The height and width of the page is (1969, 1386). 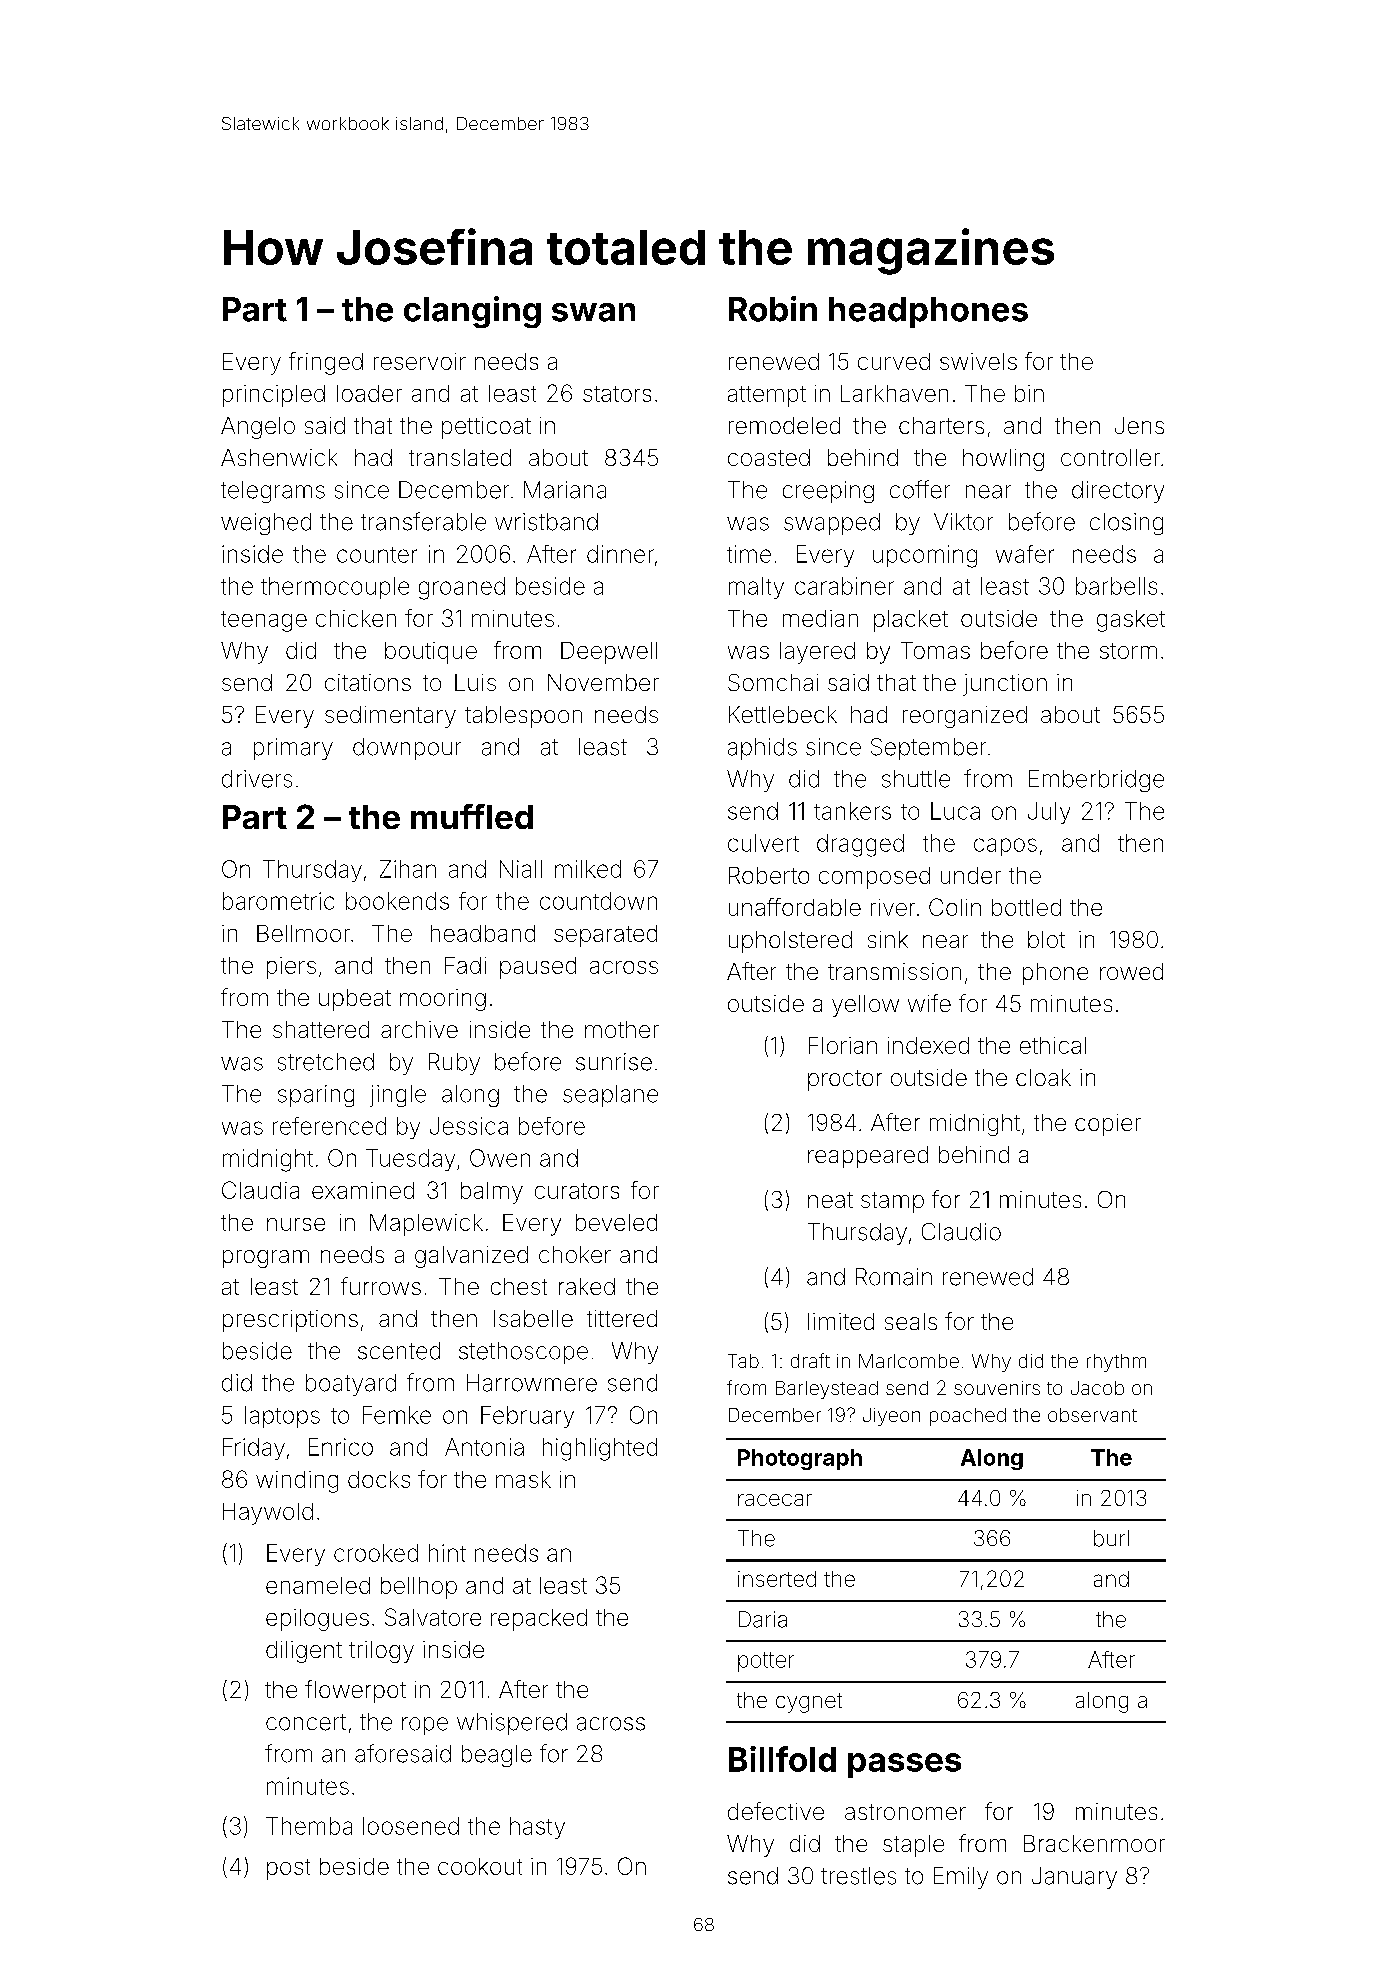 What do you see at coordinates (431, 653) in the page?
I see `boutique` at bounding box center [431, 653].
